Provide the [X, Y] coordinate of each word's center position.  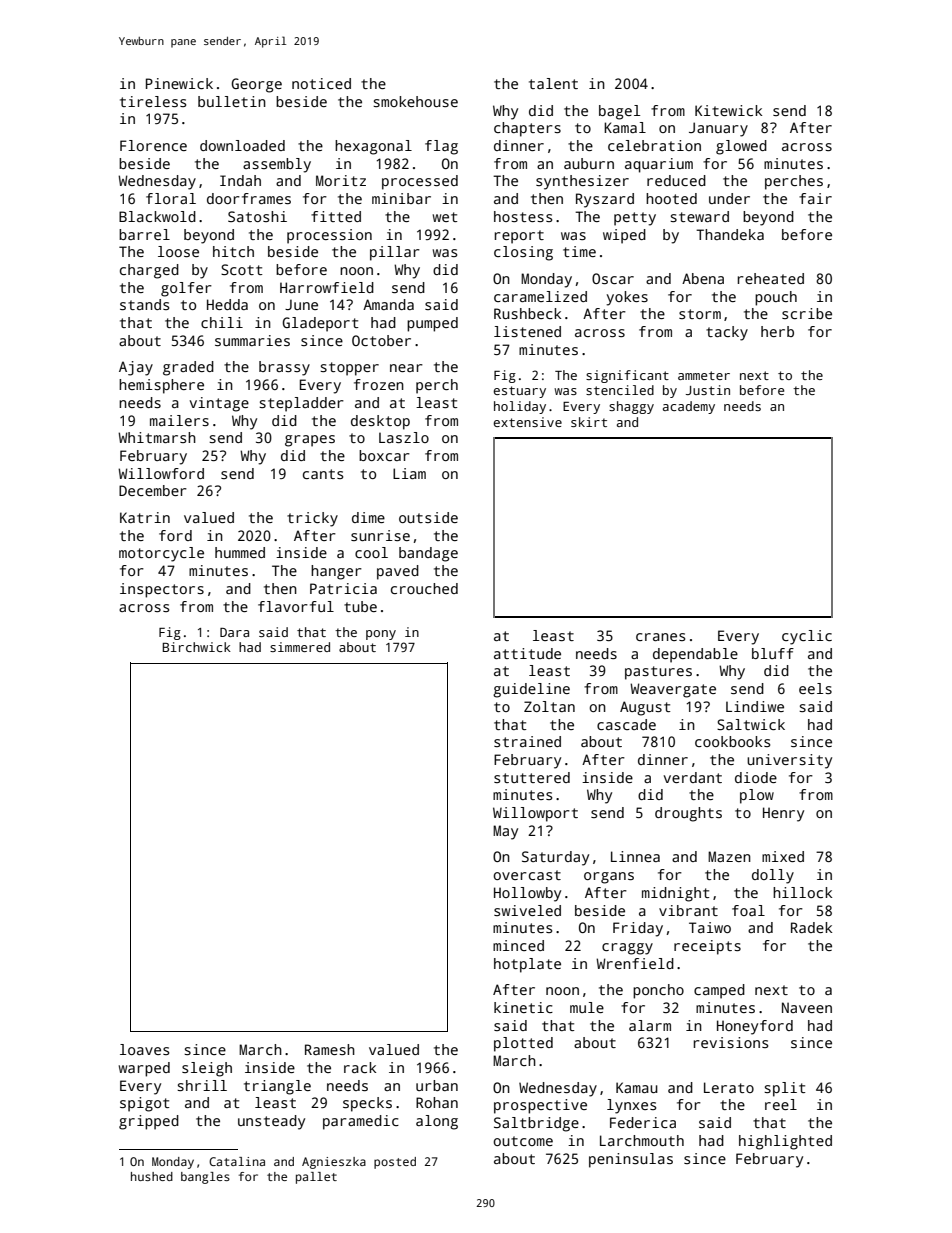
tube [360, 606]
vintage [219, 404]
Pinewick [179, 83]
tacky [727, 333]
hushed [152, 1176]
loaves [144, 1049]
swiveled [527, 910]
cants [323, 474]
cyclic [807, 637]
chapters [527, 129]
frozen [379, 384]
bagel [619, 112]
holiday [520, 407]
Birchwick [196, 647]
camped [719, 991]
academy [689, 407]
